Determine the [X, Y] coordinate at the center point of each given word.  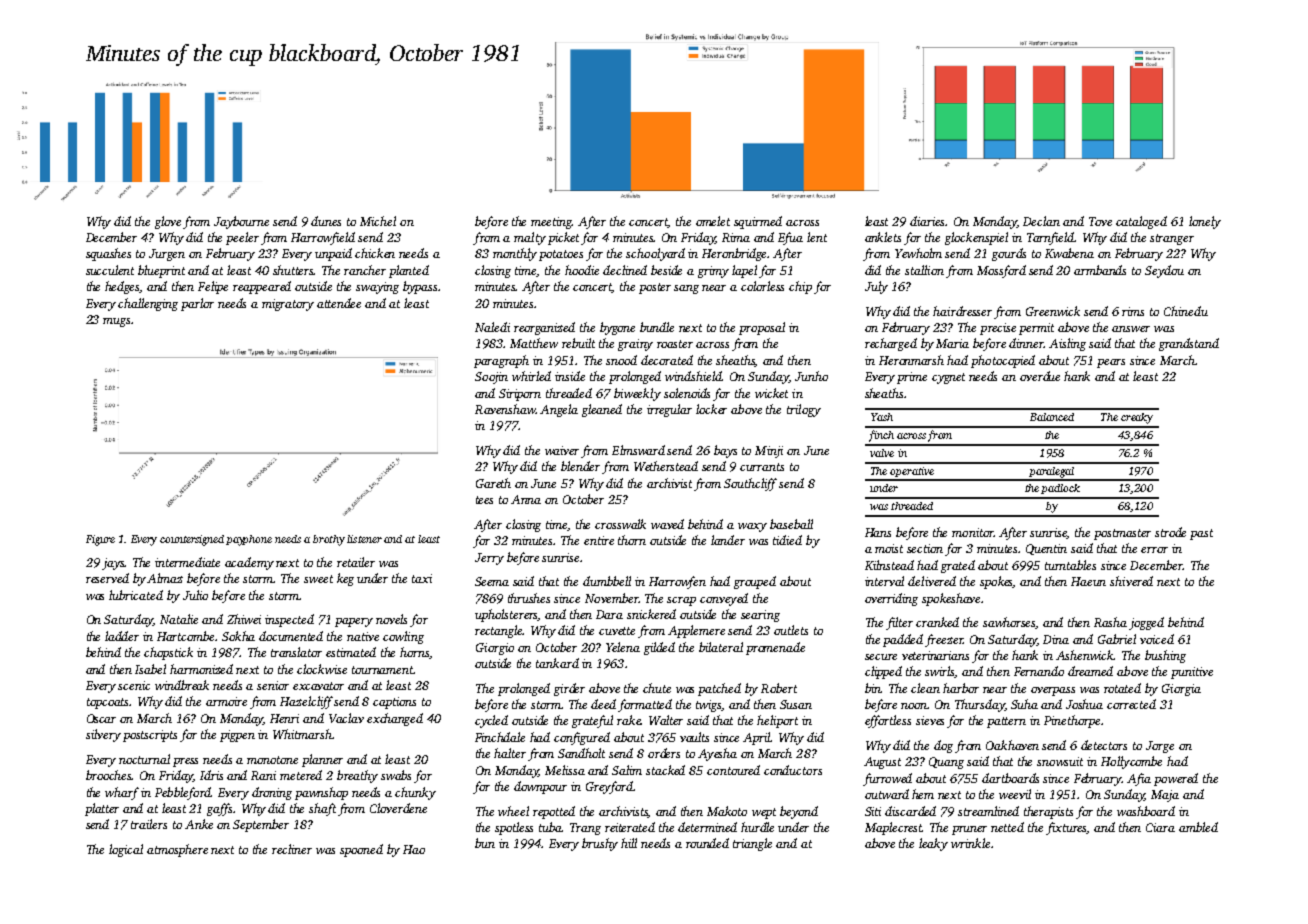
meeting [552, 223]
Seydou [1164, 271]
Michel [378, 221]
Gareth [493, 483]
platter [102, 809]
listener [364, 539]
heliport [777, 721]
